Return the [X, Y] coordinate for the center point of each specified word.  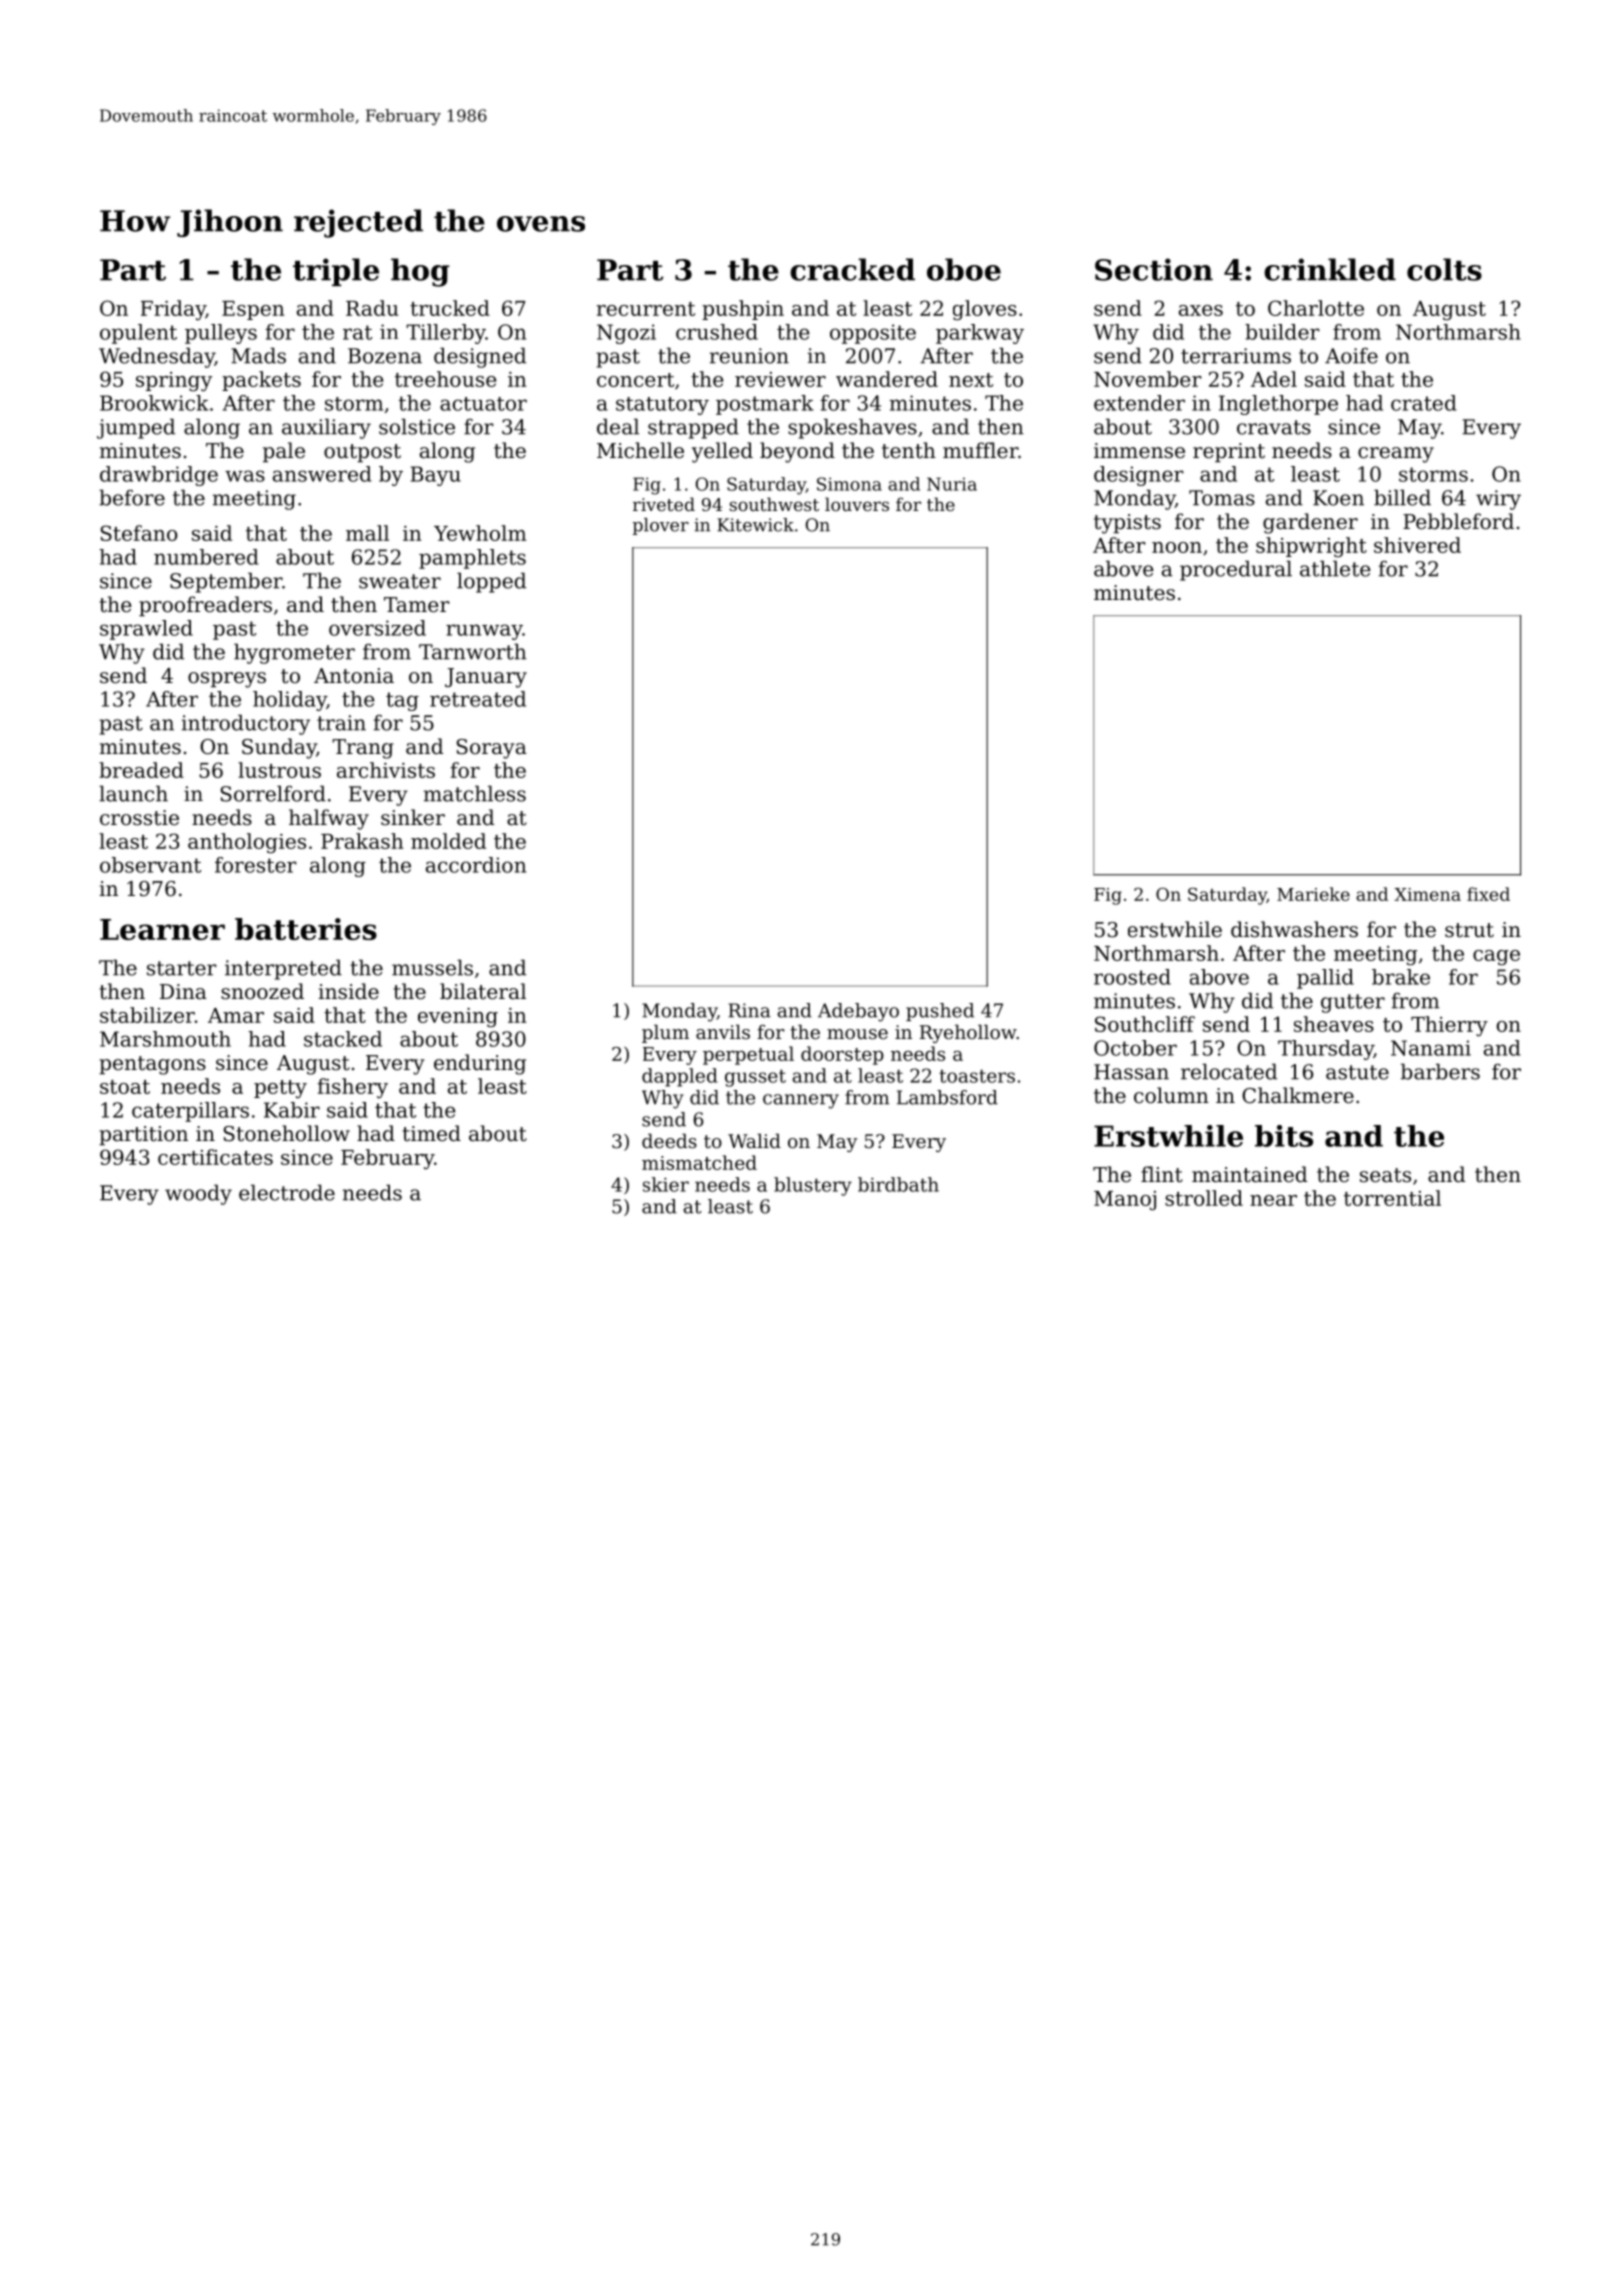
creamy [1396, 455]
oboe [964, 269]
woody [198, 1194]
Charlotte [1316, 308]
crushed [717, 332]
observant [150, 865]
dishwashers [1294, 929]
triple [336, 272]
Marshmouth [165, 1039]
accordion [476, 865]
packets [261, 381]
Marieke [1313, 894]
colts [1444, 269]
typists [1127, 524]
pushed [940, 1012]
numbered [206, 557]
